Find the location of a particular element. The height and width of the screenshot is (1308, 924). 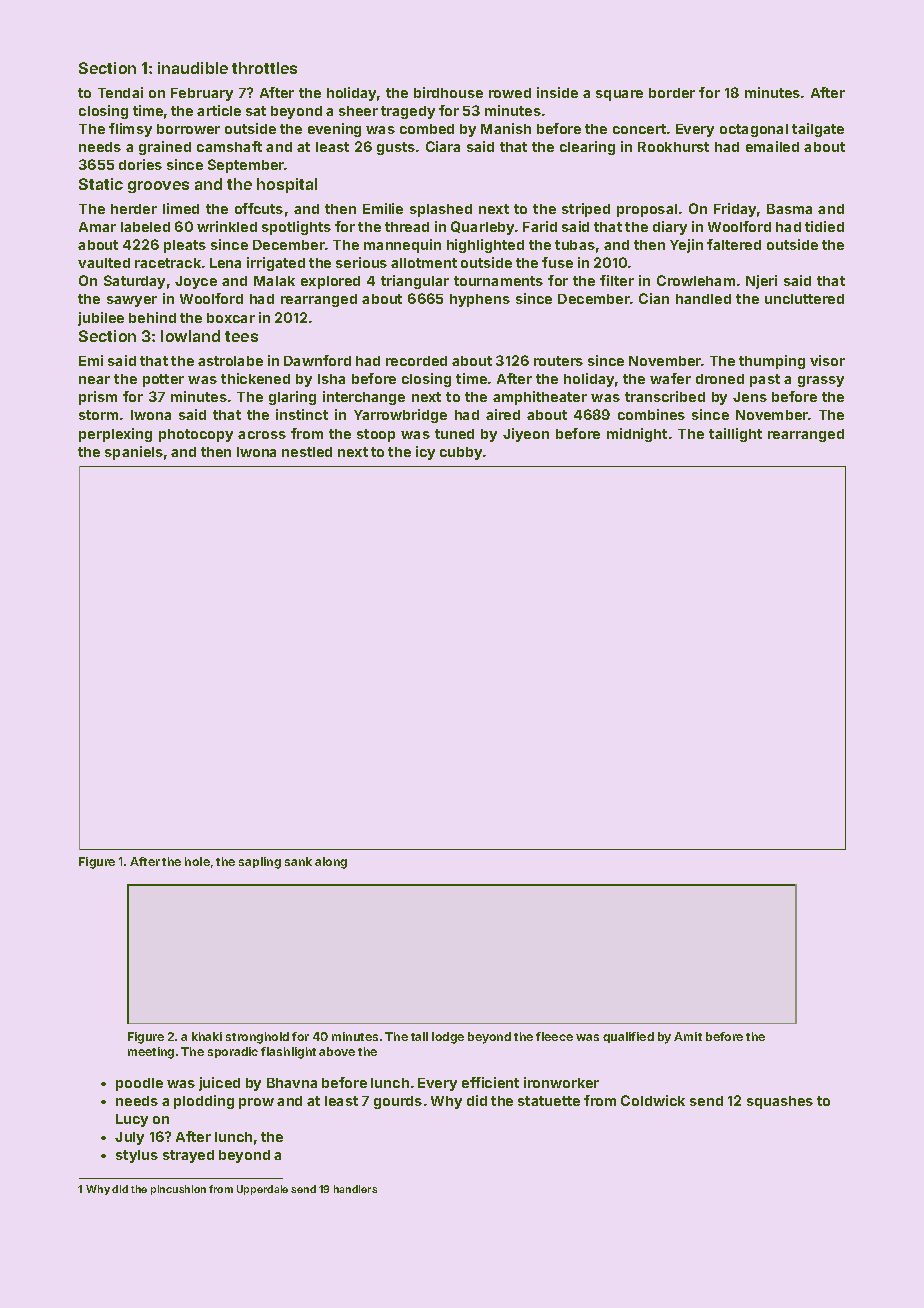

dories is located at coordinates (140, 164).
